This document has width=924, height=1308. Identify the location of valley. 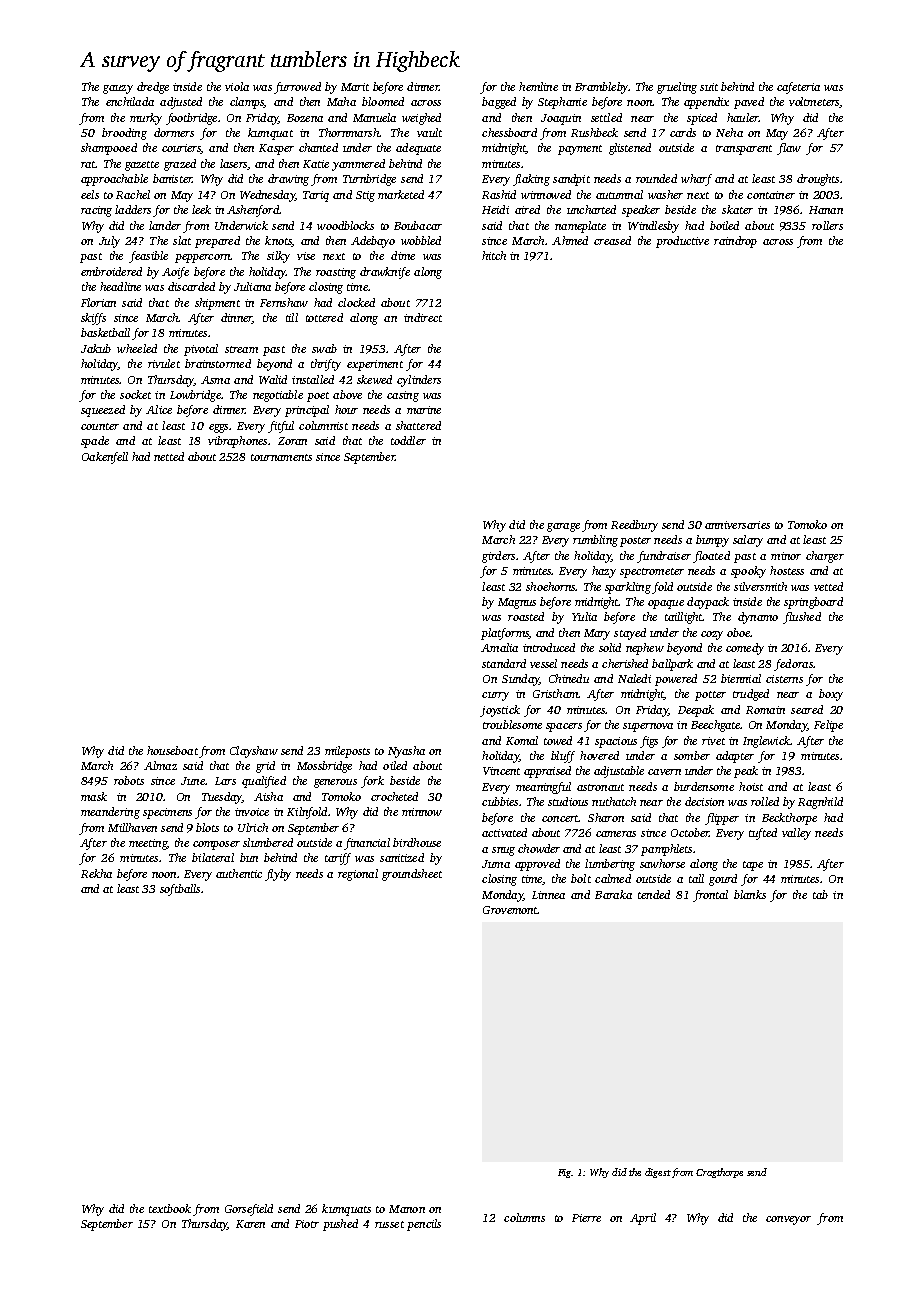
(796, 834).
